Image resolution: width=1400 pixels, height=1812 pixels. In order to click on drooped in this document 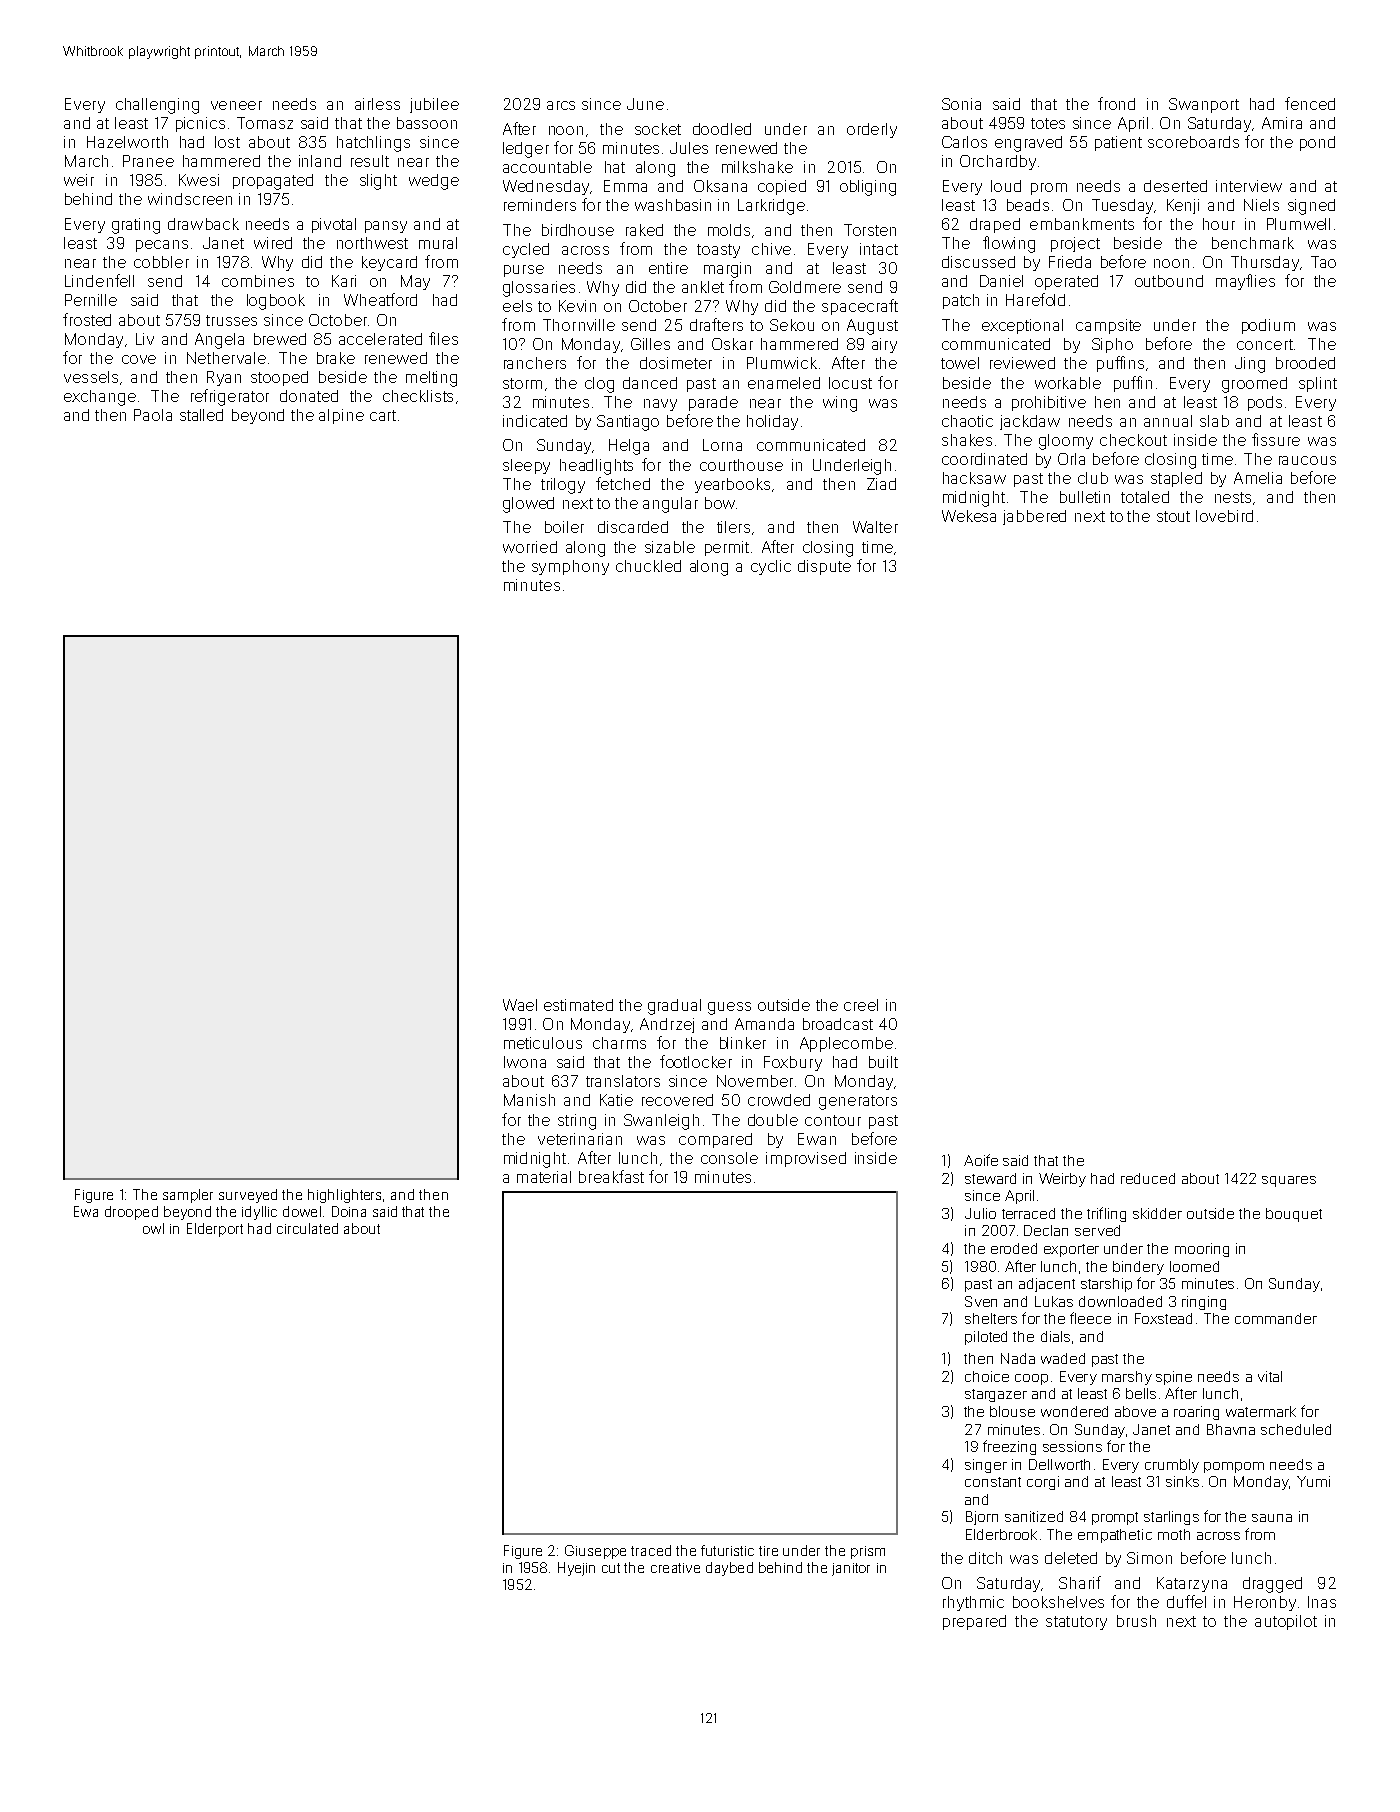, I will do `click(131, 1213)`.
